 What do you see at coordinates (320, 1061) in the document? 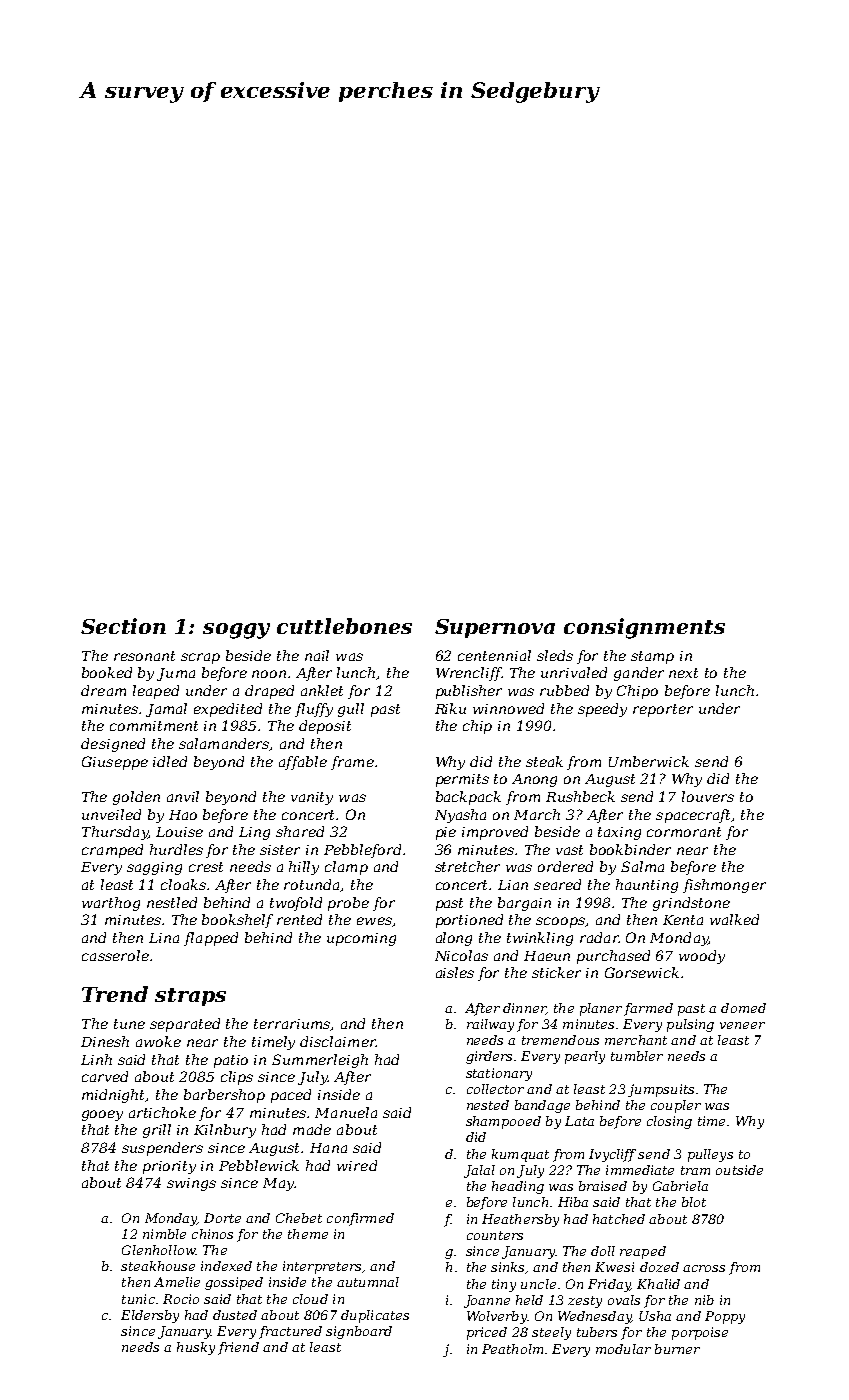
I see `Summerleigh` at bounding box center [320, 1061].
